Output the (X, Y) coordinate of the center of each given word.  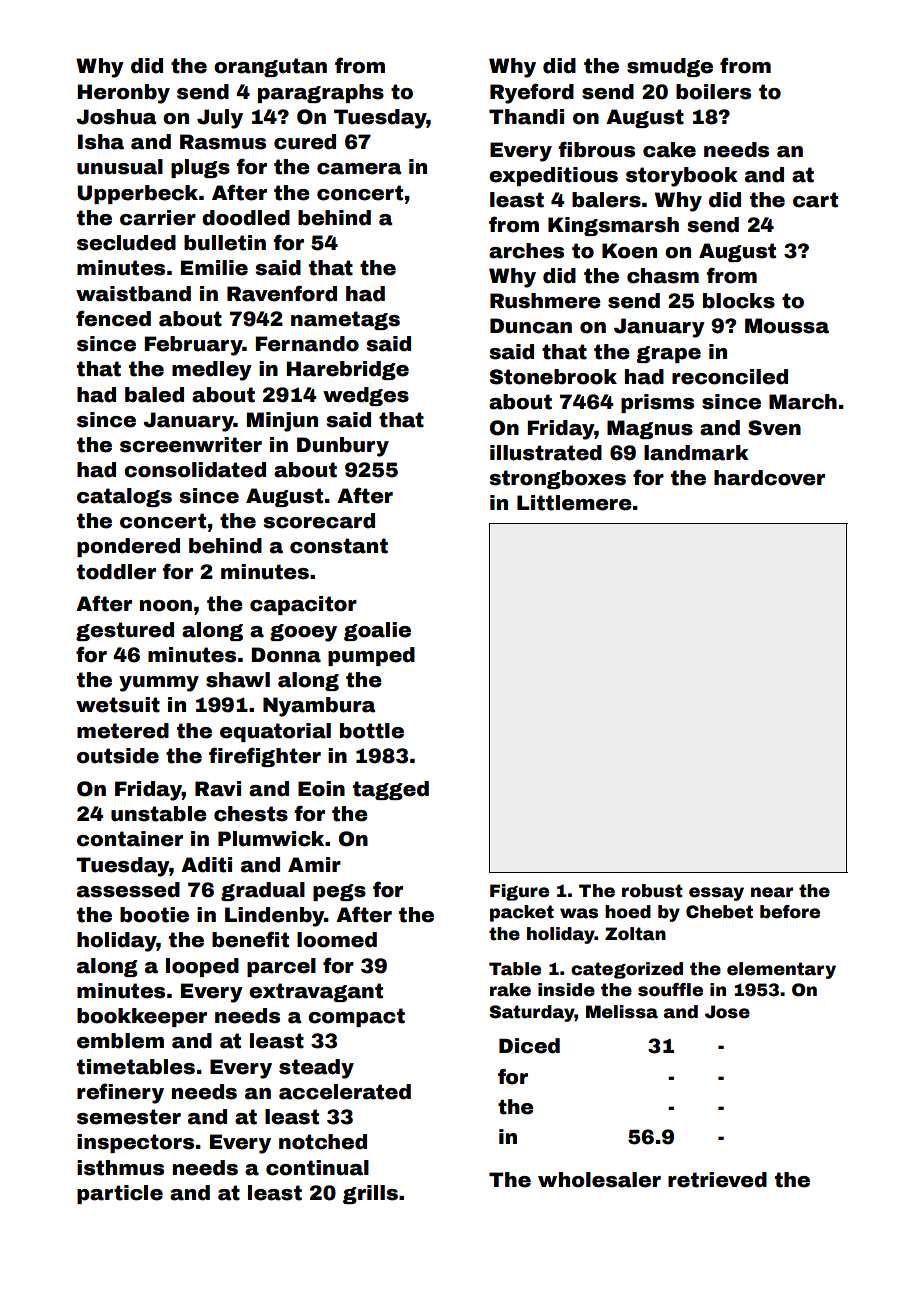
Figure (519, 892)
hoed (628, 912)
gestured (125, 631)
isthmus (120, 1168)
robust (652, 891)
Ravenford (282, 293)
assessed (128, 890)
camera (359, 169)
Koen (629, 251)
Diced (529, 1046)
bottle (372, 731)
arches (526, 251)
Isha (101, 142)
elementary (781, 970)
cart (815, 200)
